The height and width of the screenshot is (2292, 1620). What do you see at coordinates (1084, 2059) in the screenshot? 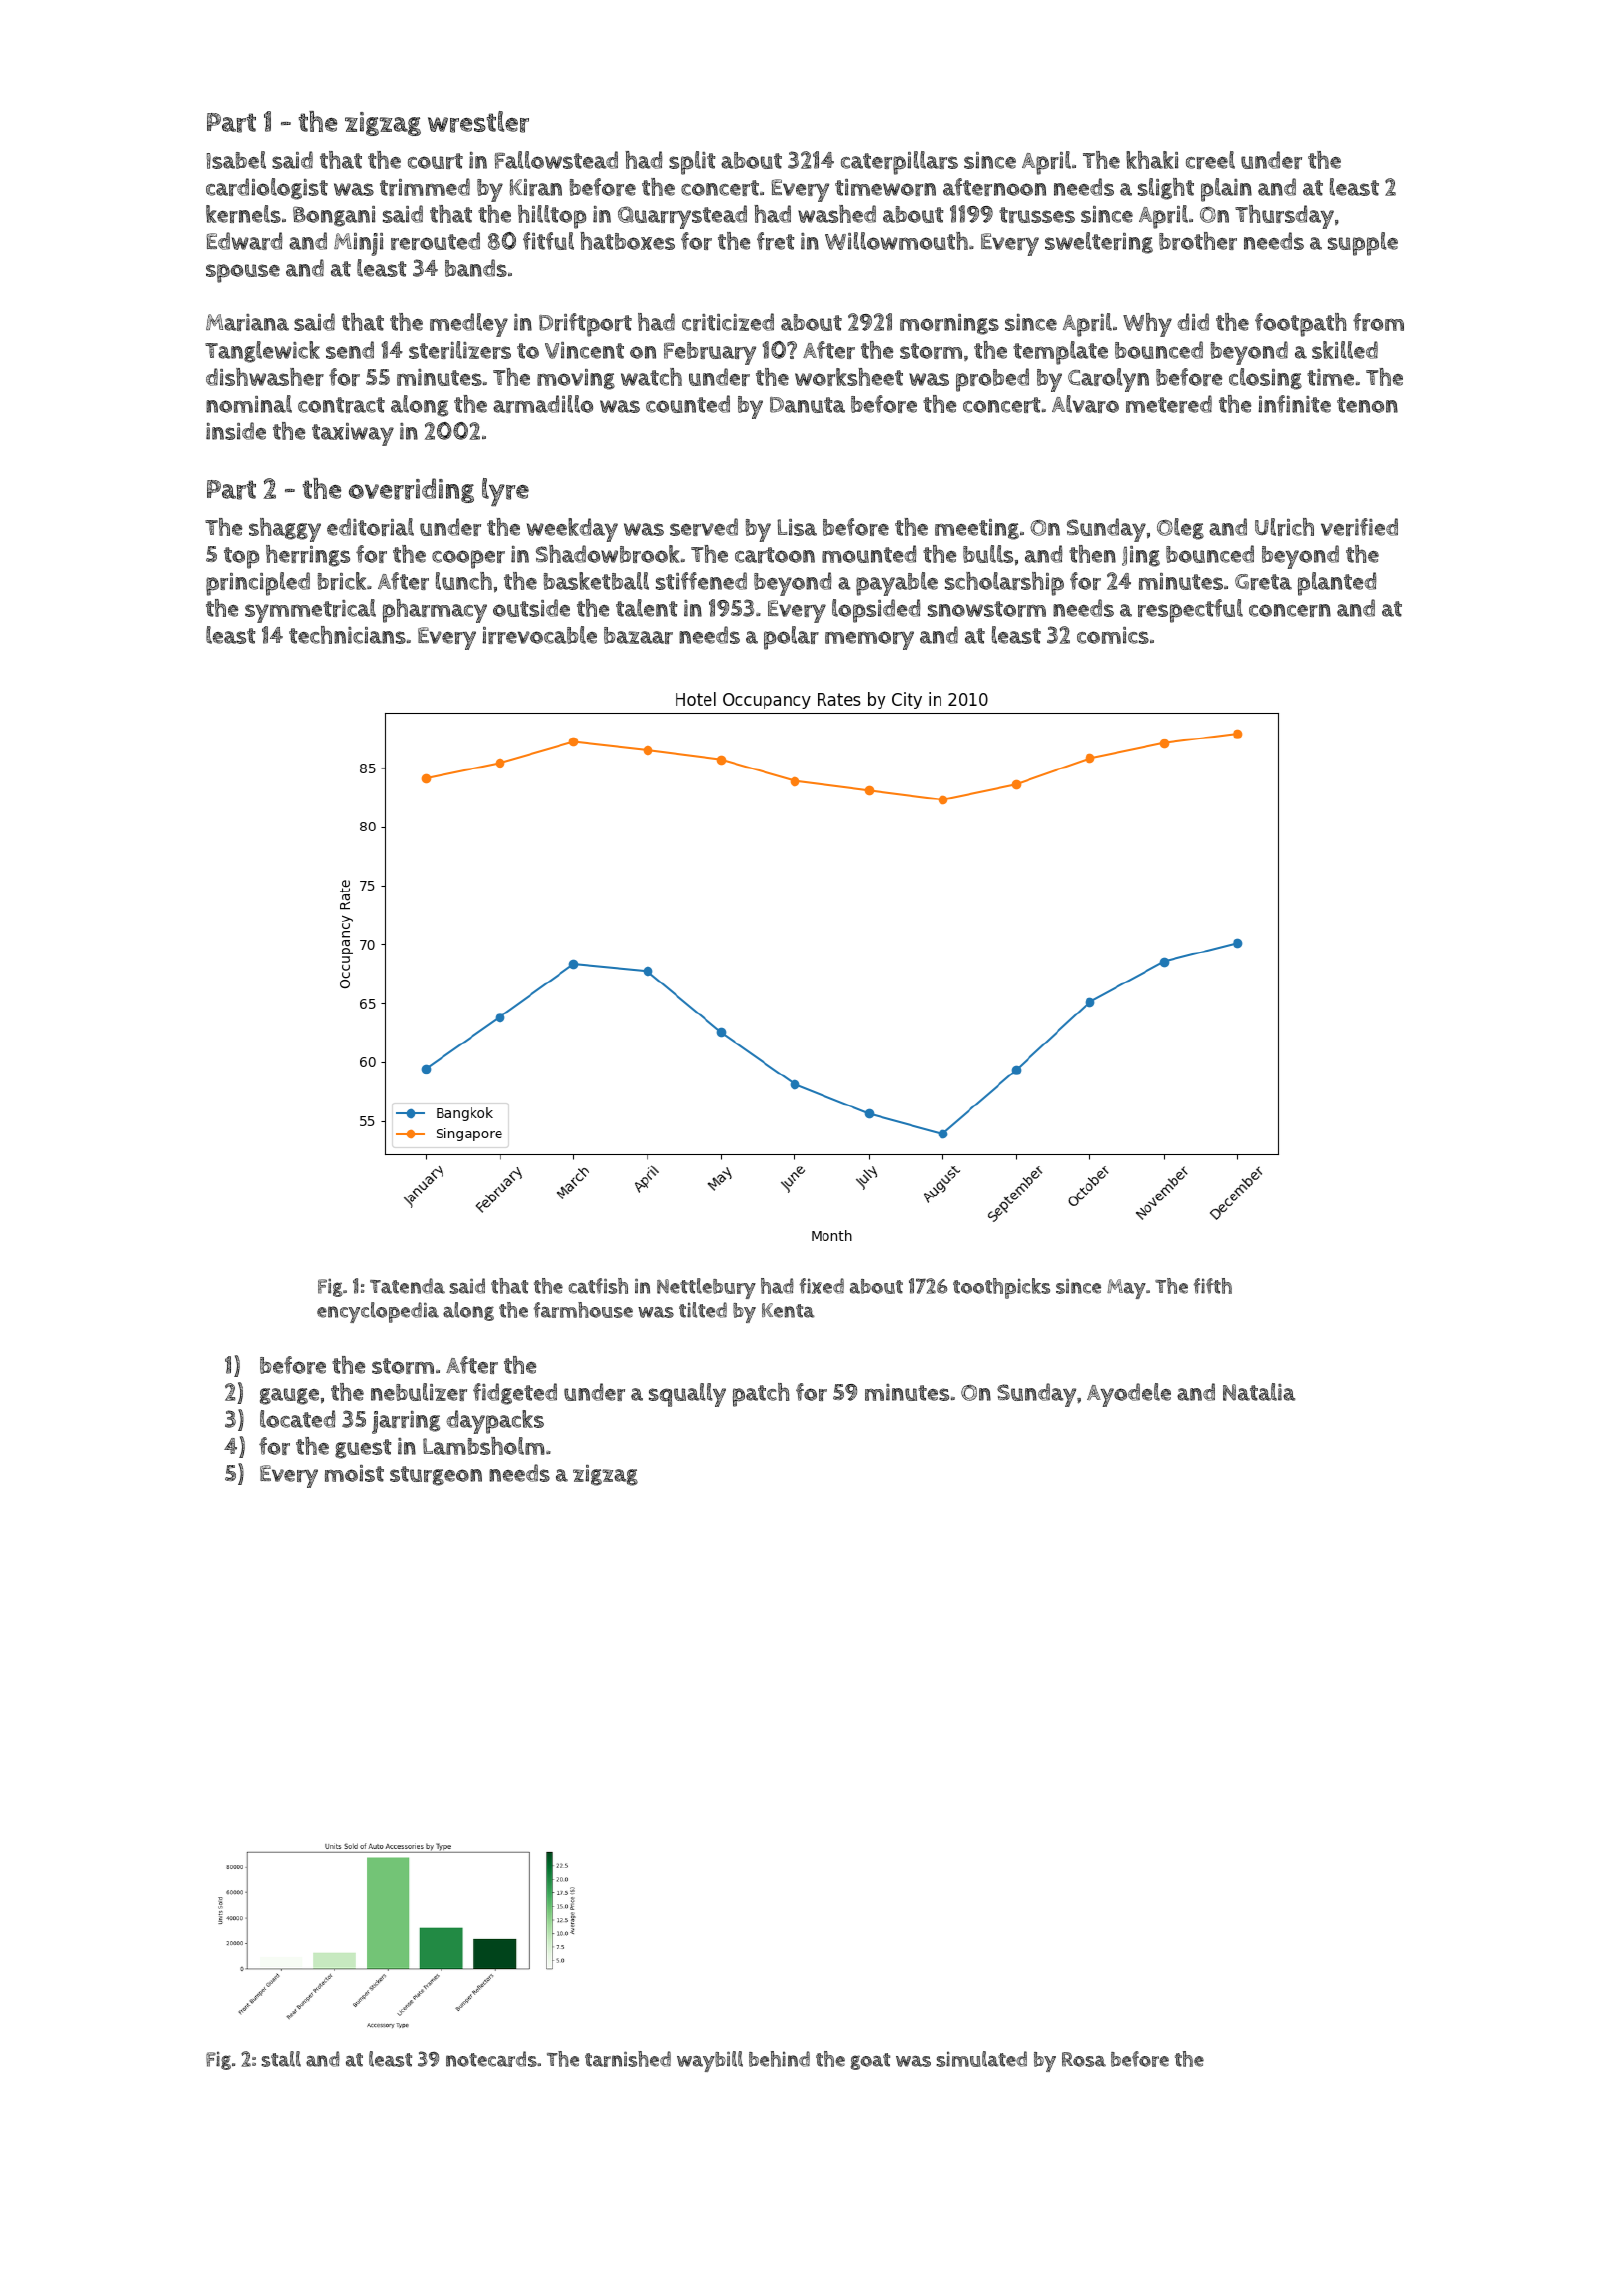
I see `Rosa` at bounding box center [1084, 2059].
